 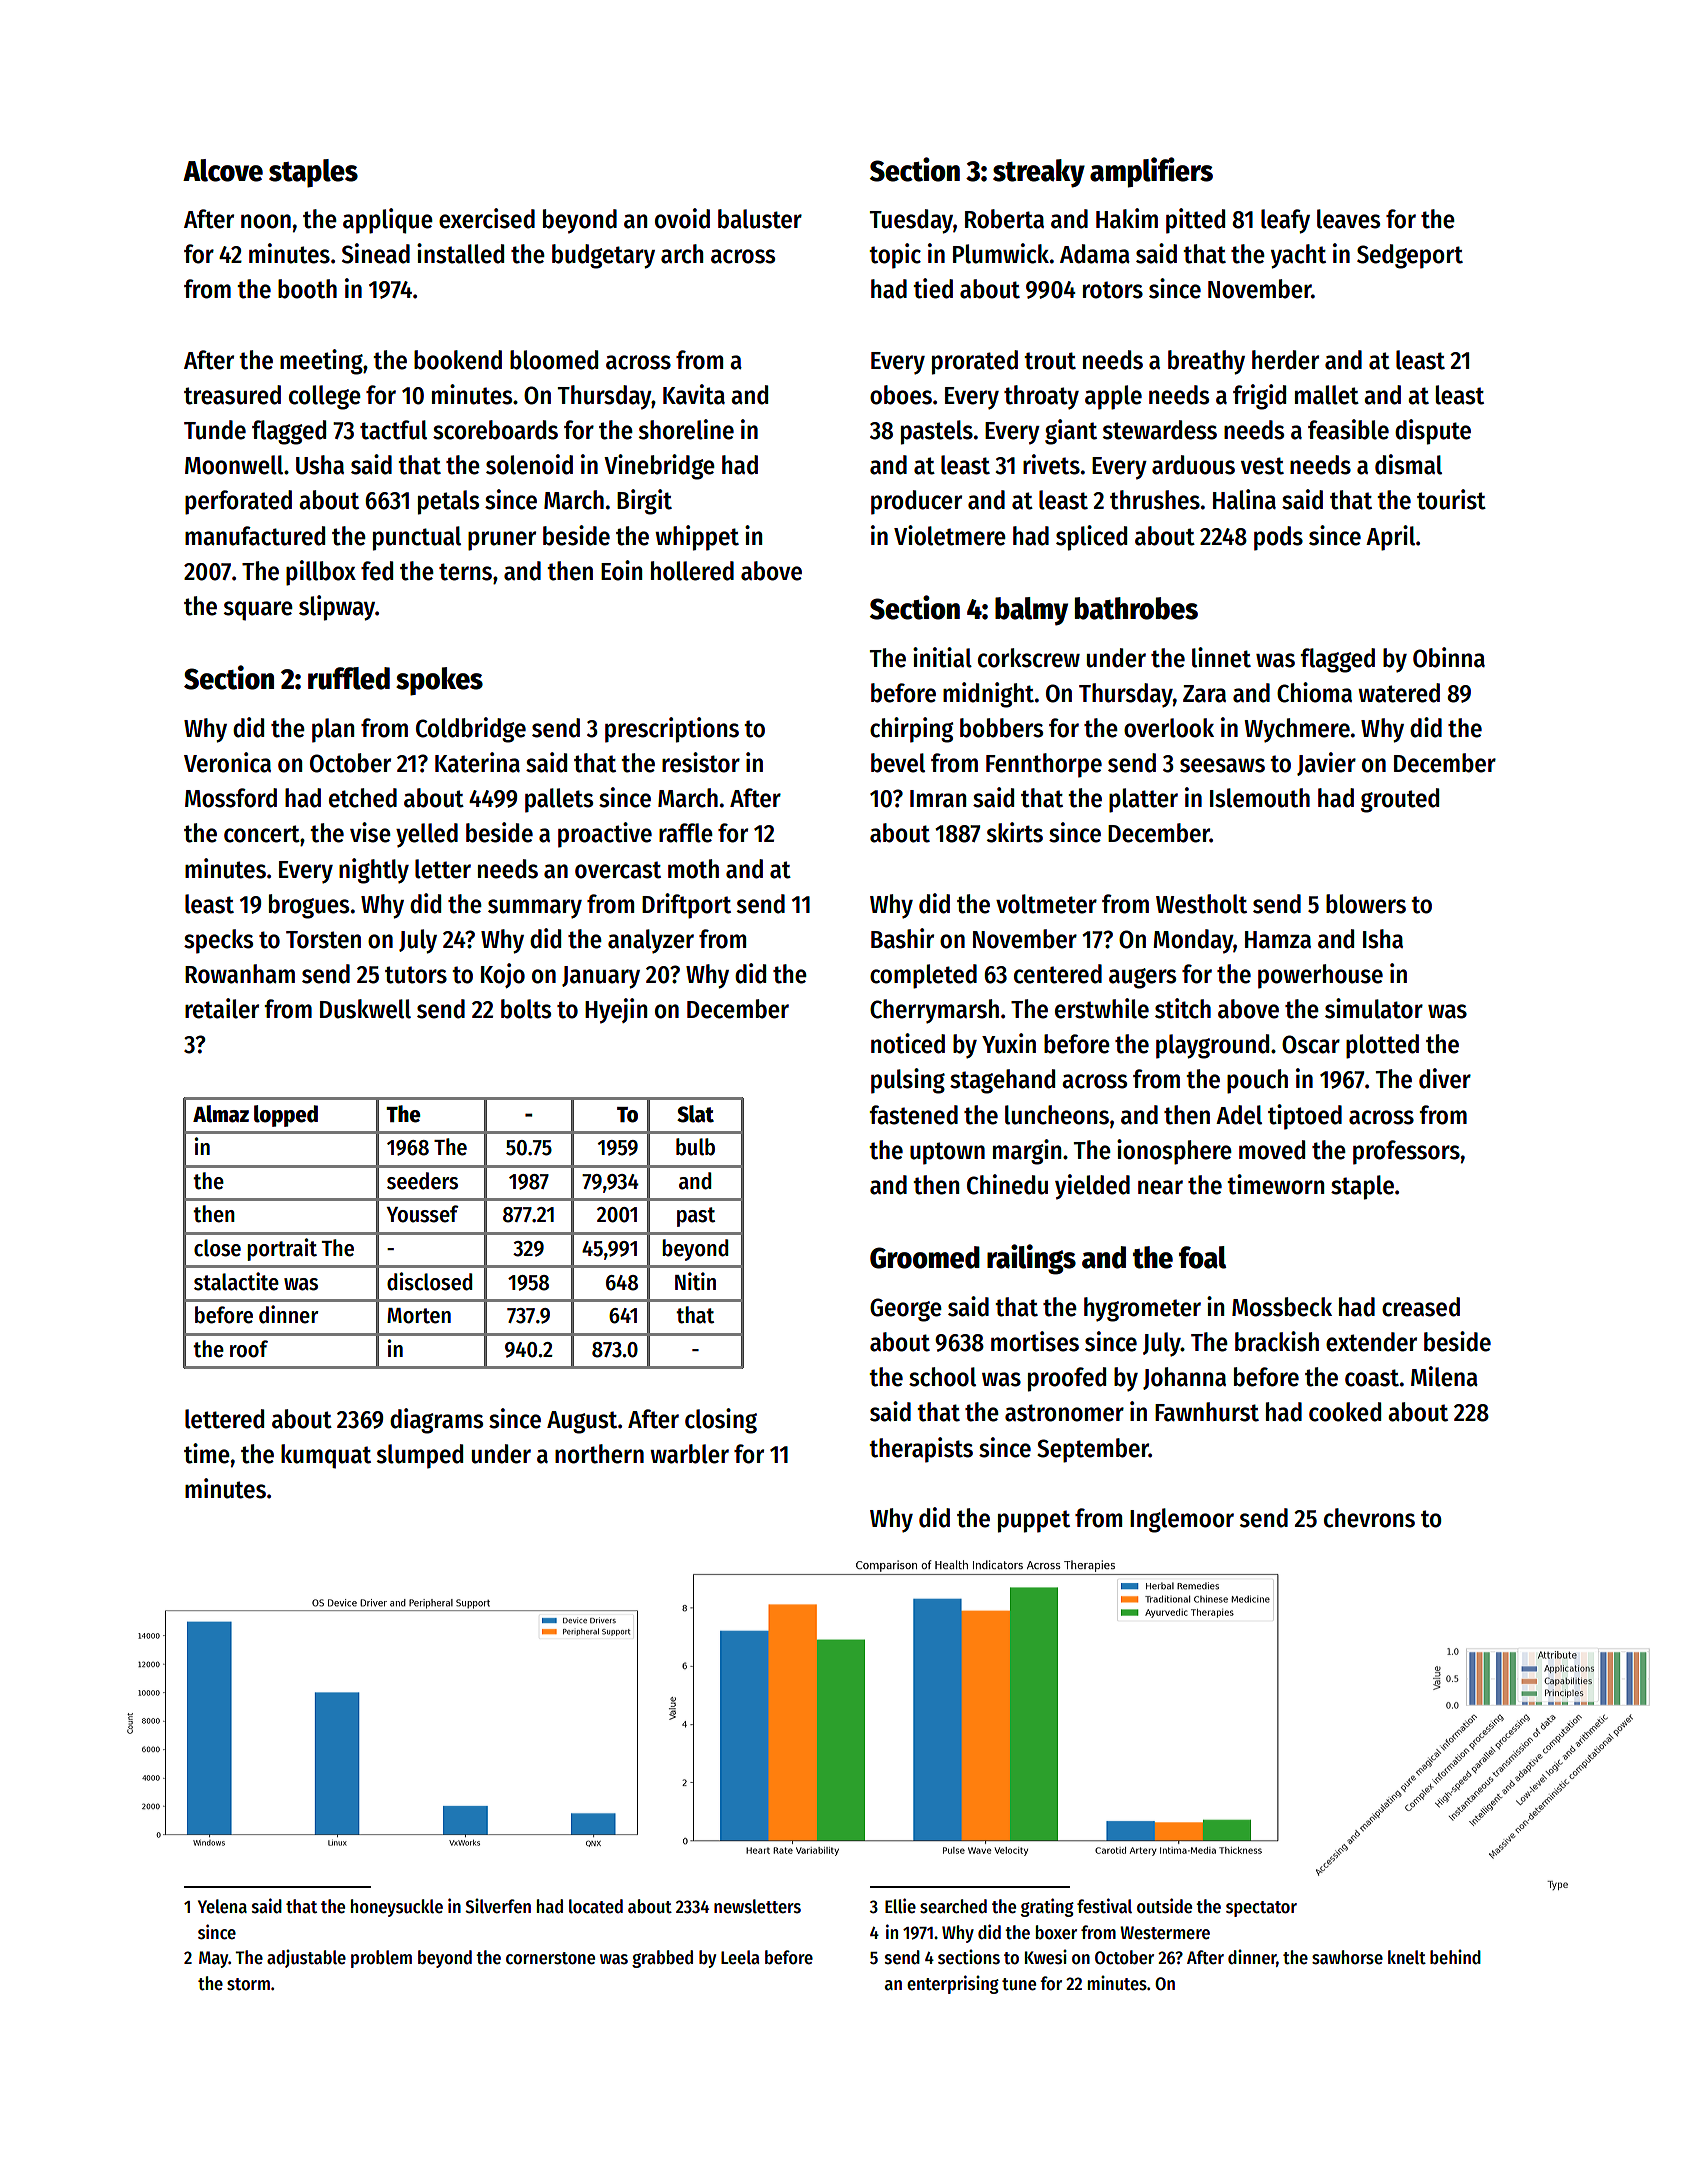 I want to click on Wychmere, so click(x=1297, y=730).
